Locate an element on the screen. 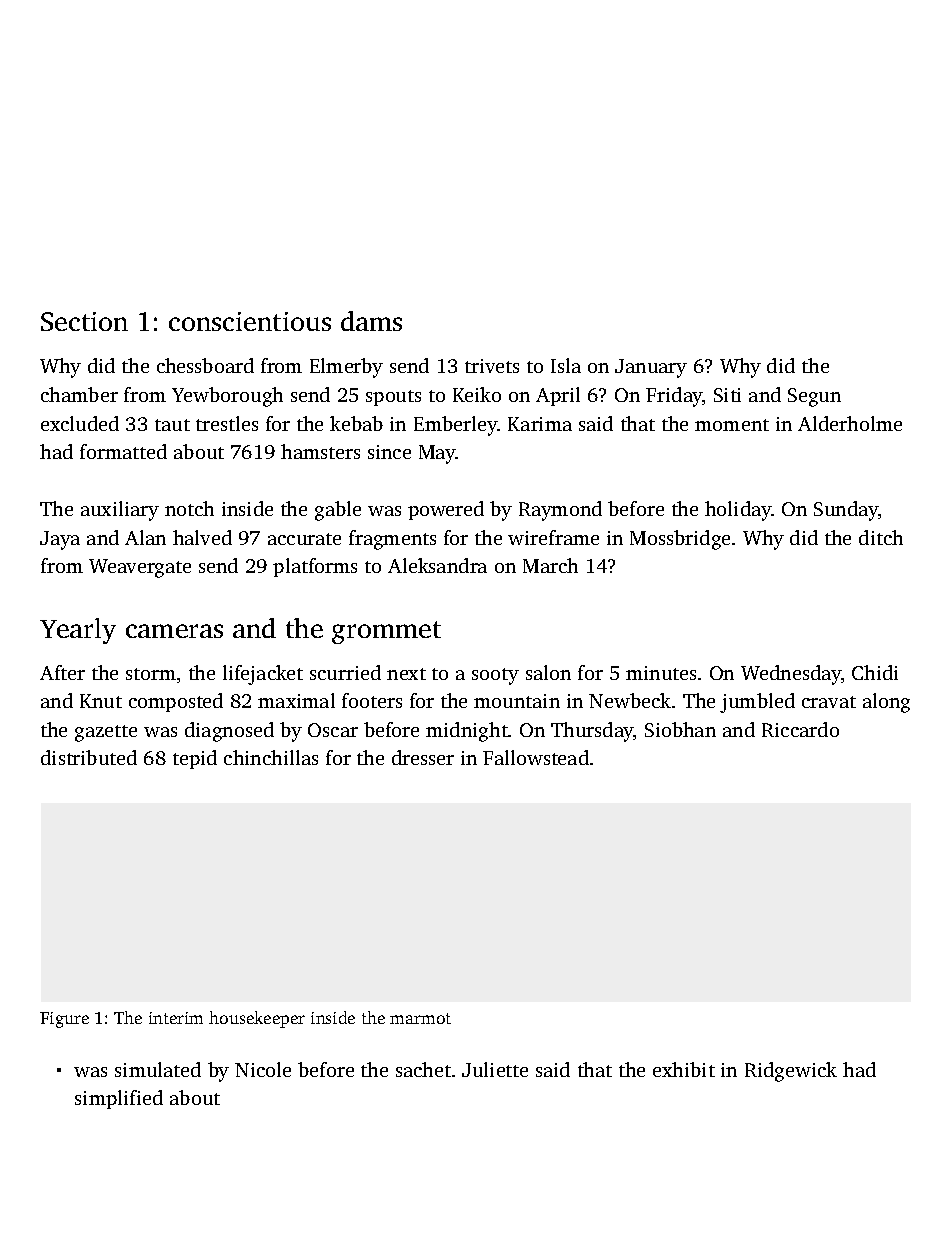 Image resolution: width=952 pixels, height=1233 pixels. After is located at coordinates (62, 672).
